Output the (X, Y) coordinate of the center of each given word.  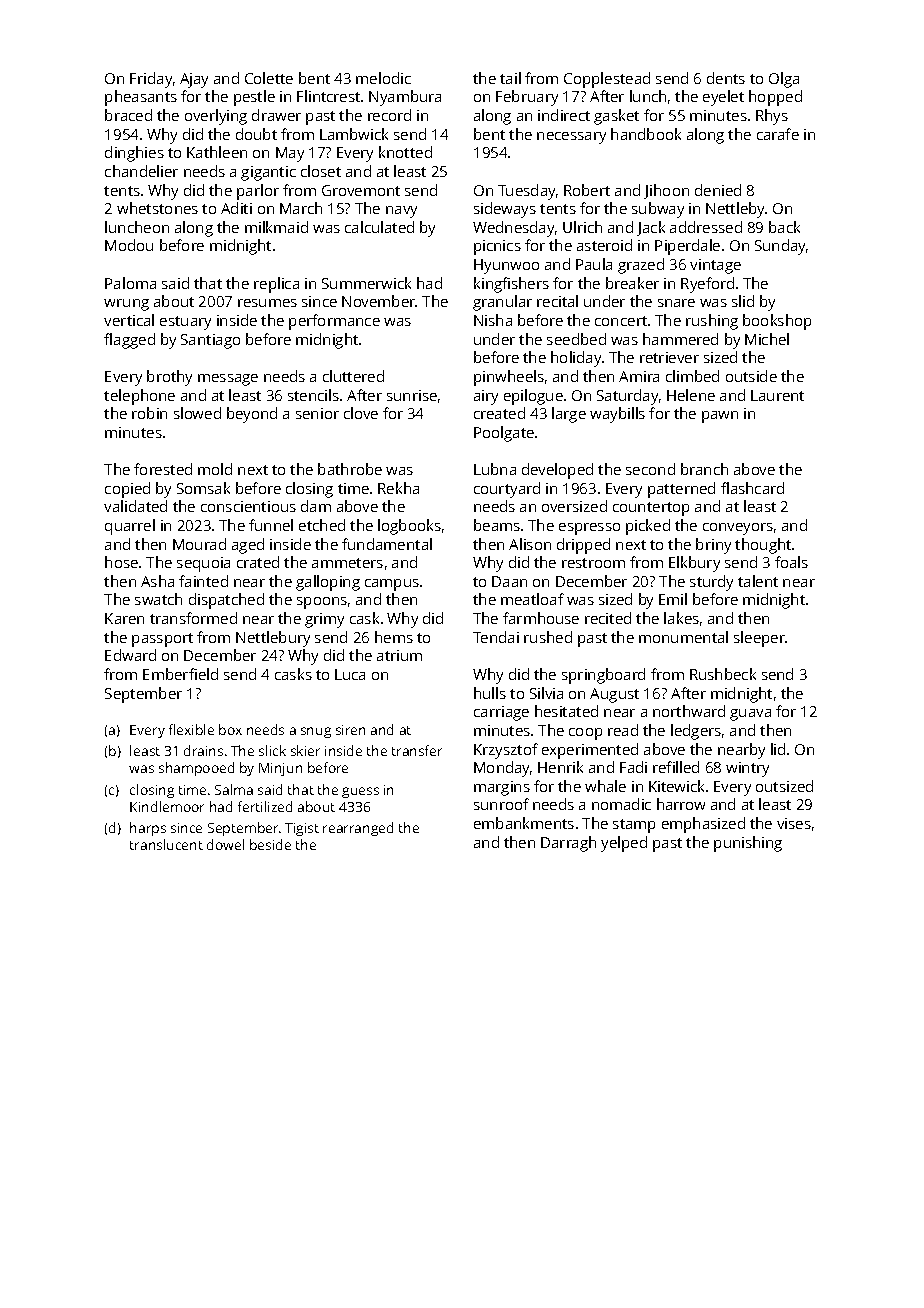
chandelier (141, 171)
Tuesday (526, 192)
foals (791, 562)
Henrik (560, 767)
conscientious (248, 506)
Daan (509, 581)
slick (272, 750)
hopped (775, 98)
